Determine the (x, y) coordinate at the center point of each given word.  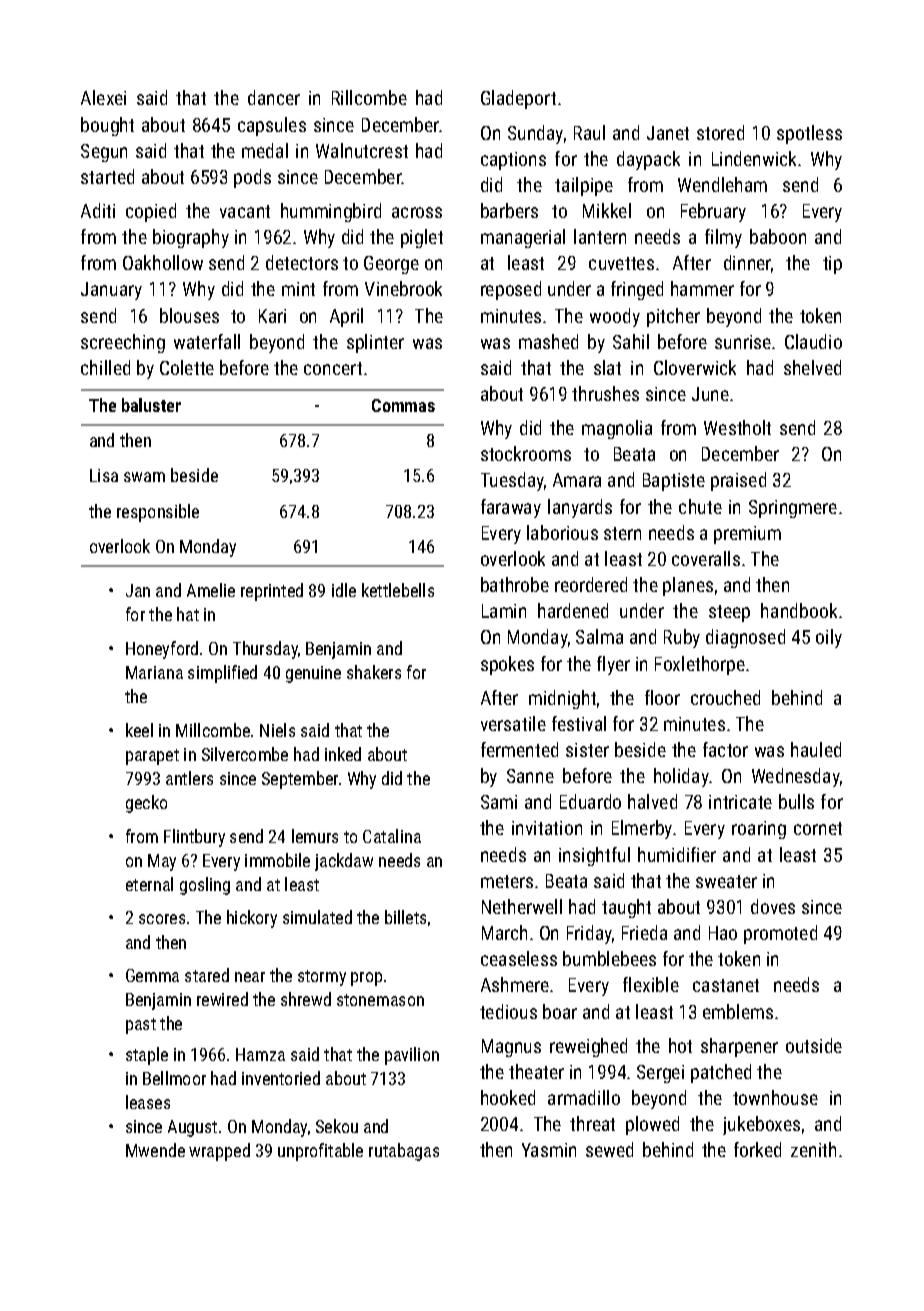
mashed (548, 341)
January (111, 291)
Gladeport (518, 99)
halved (652, 801)
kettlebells (398, 590)
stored (720, 132)
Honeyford (162, 650)
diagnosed (745, 638)
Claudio (813, 341)
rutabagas (404, 1152)
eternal (149, 884)
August (192, 1128)
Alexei (103, 97)
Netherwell (522, 906)
